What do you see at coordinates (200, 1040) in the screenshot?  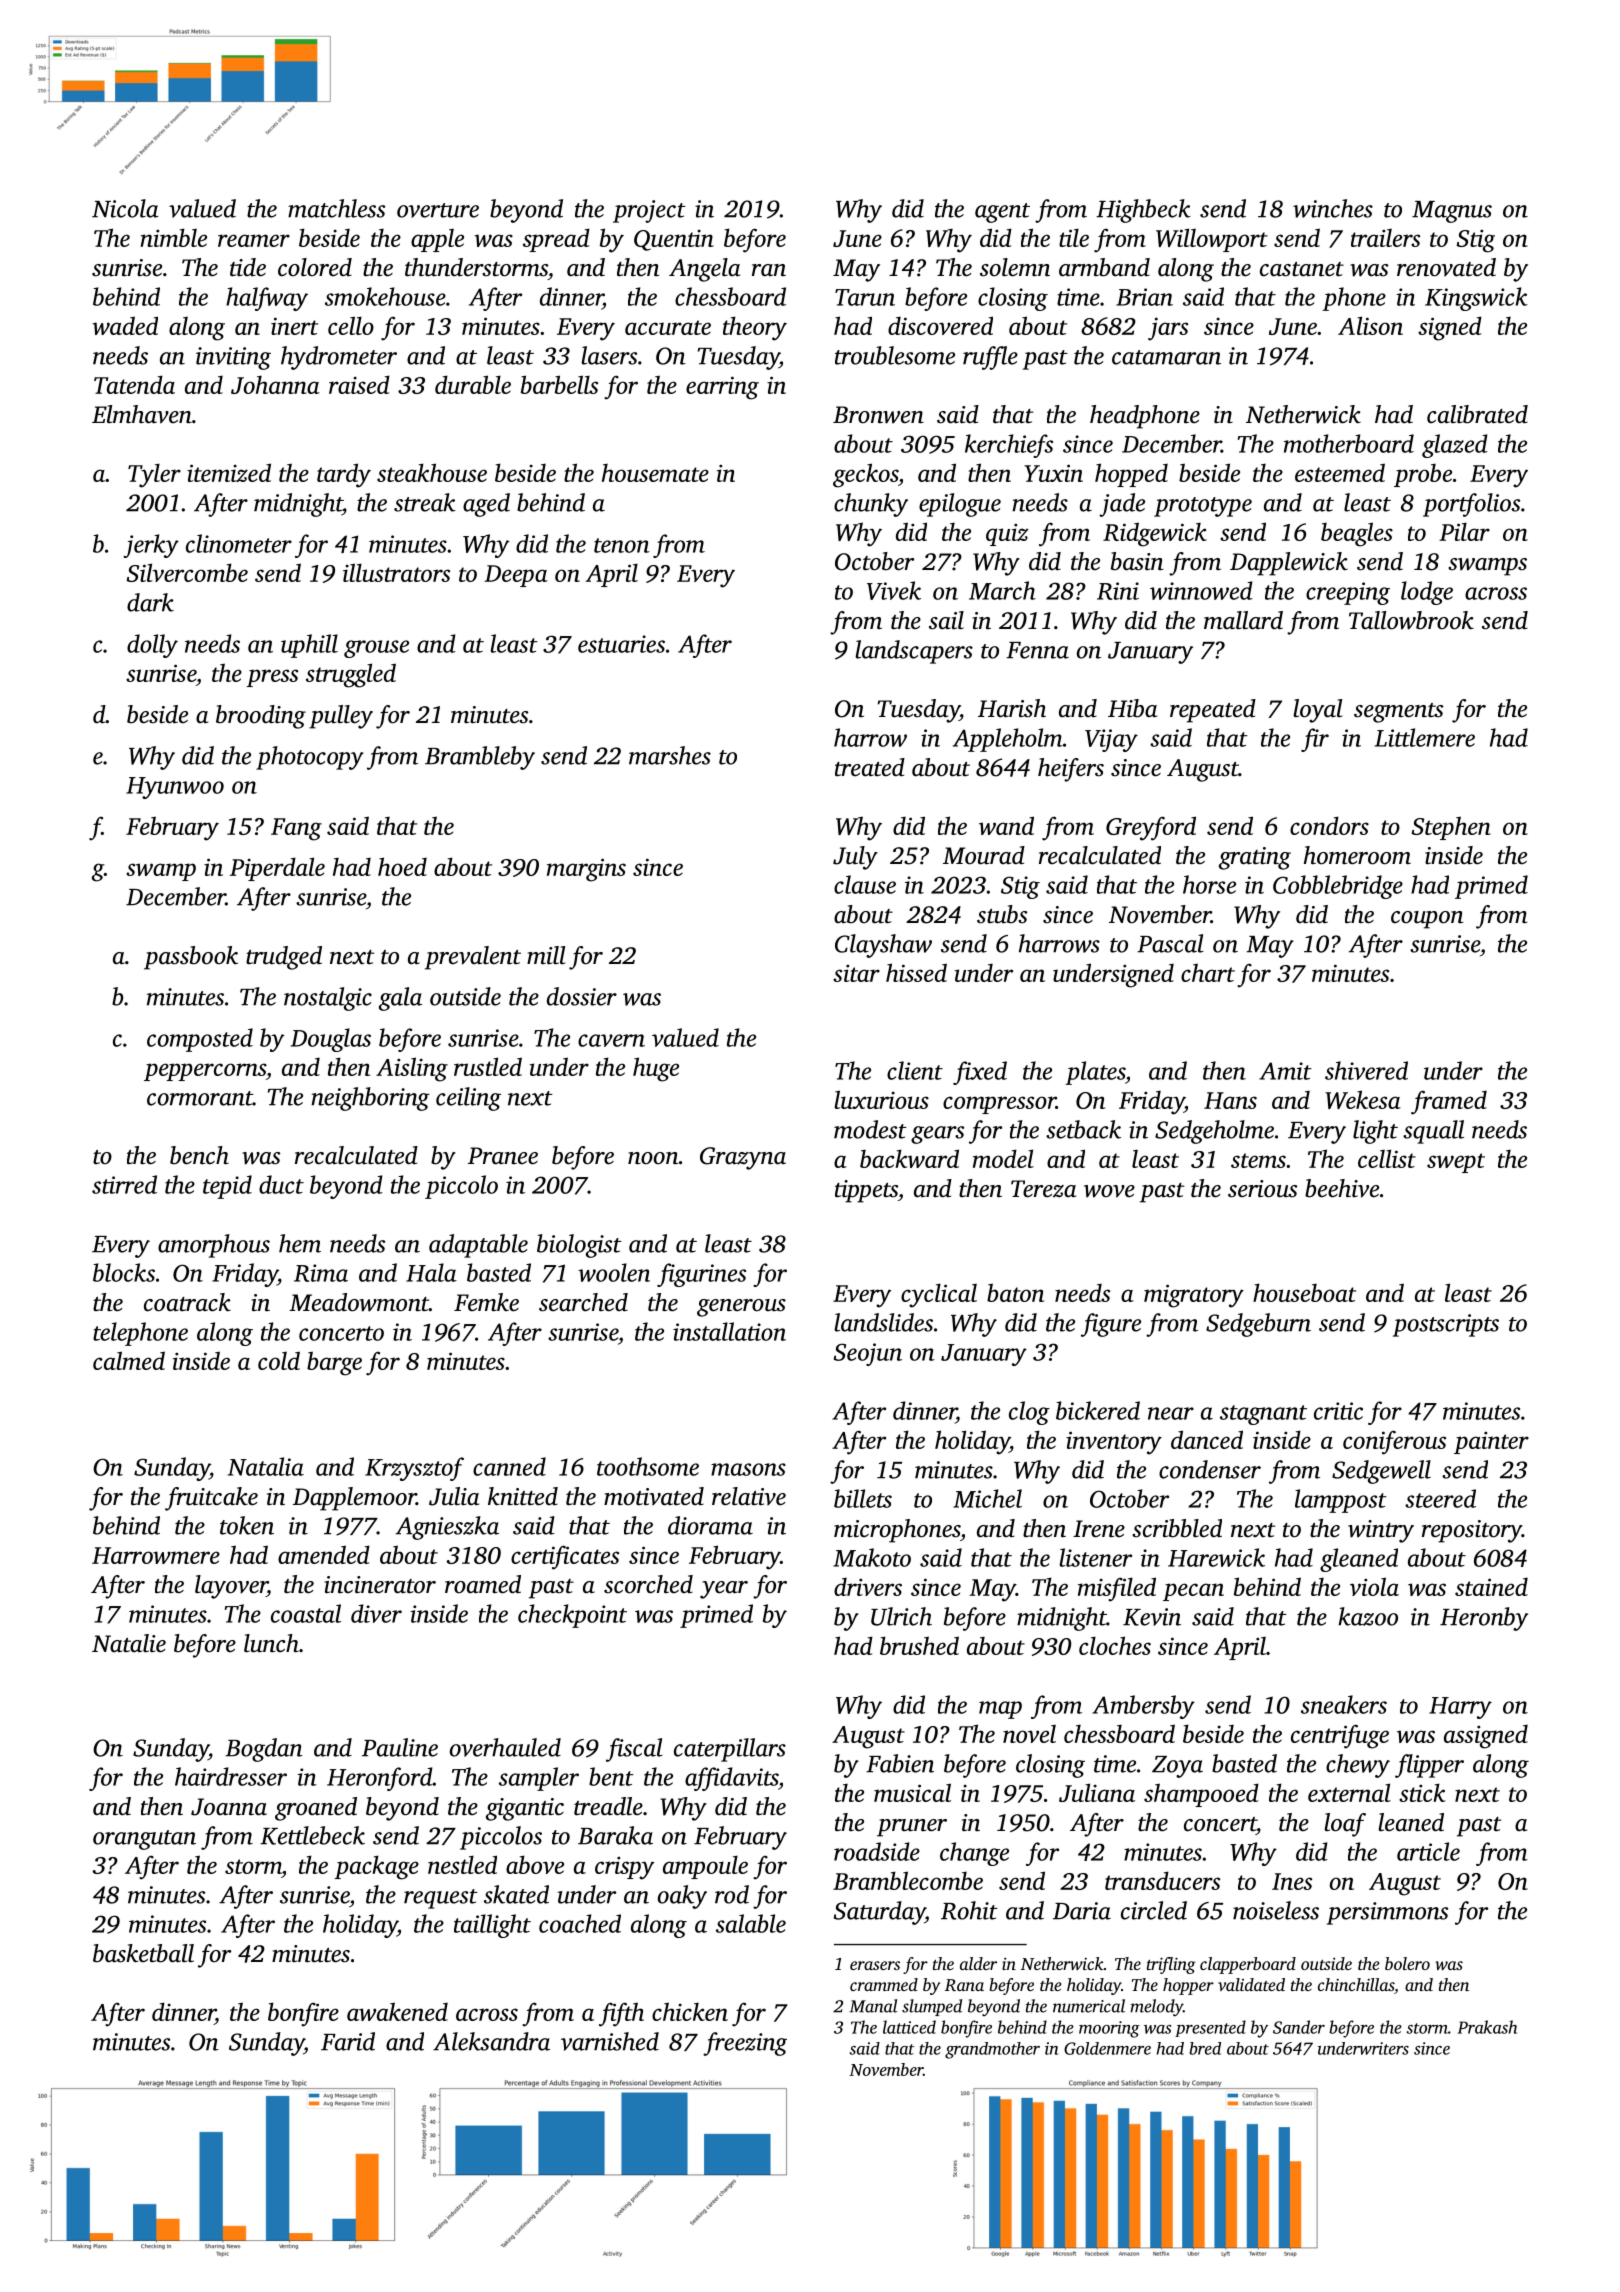 I see `composted` at bounding box center [200, 1040].
